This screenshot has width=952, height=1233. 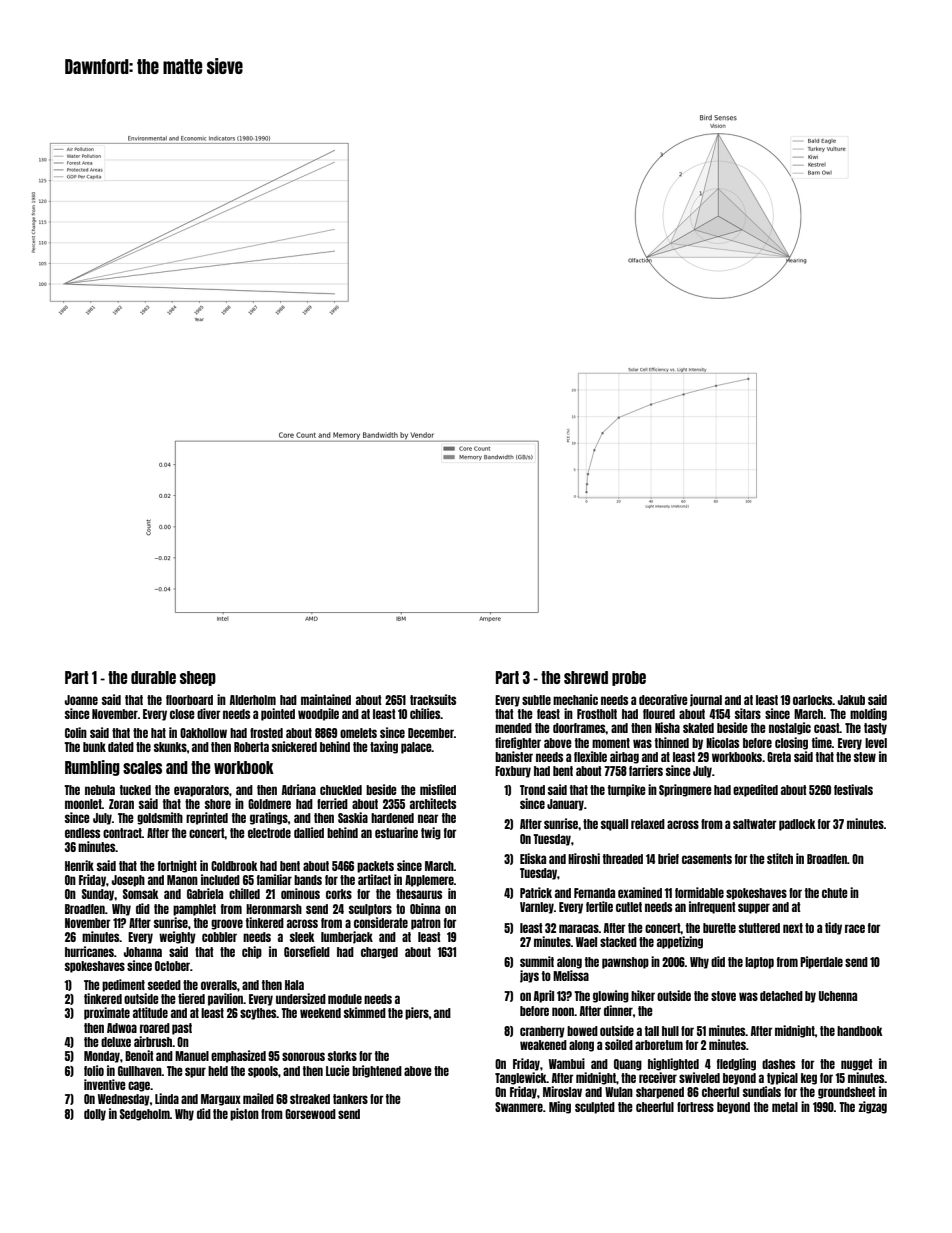 What do you see at coordinates (182, 714) in the screenshot?
I see `close` at bounding box center [182, 714].
